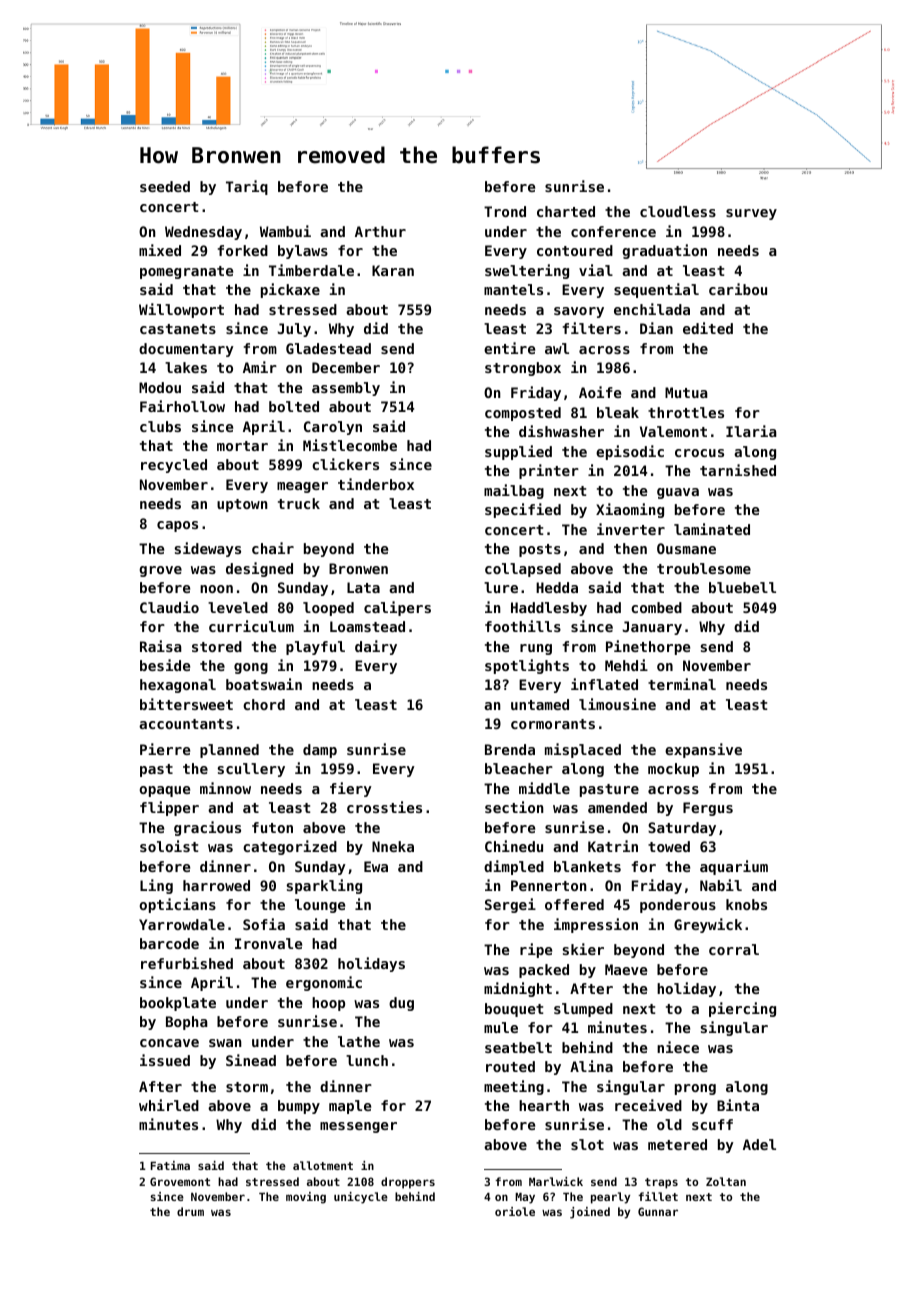 The image size is (924, 1311). What do you see at coordinates (648, 647) in the screenshot?
I see `Pinethorpe` at bounding box center [648, 647].
